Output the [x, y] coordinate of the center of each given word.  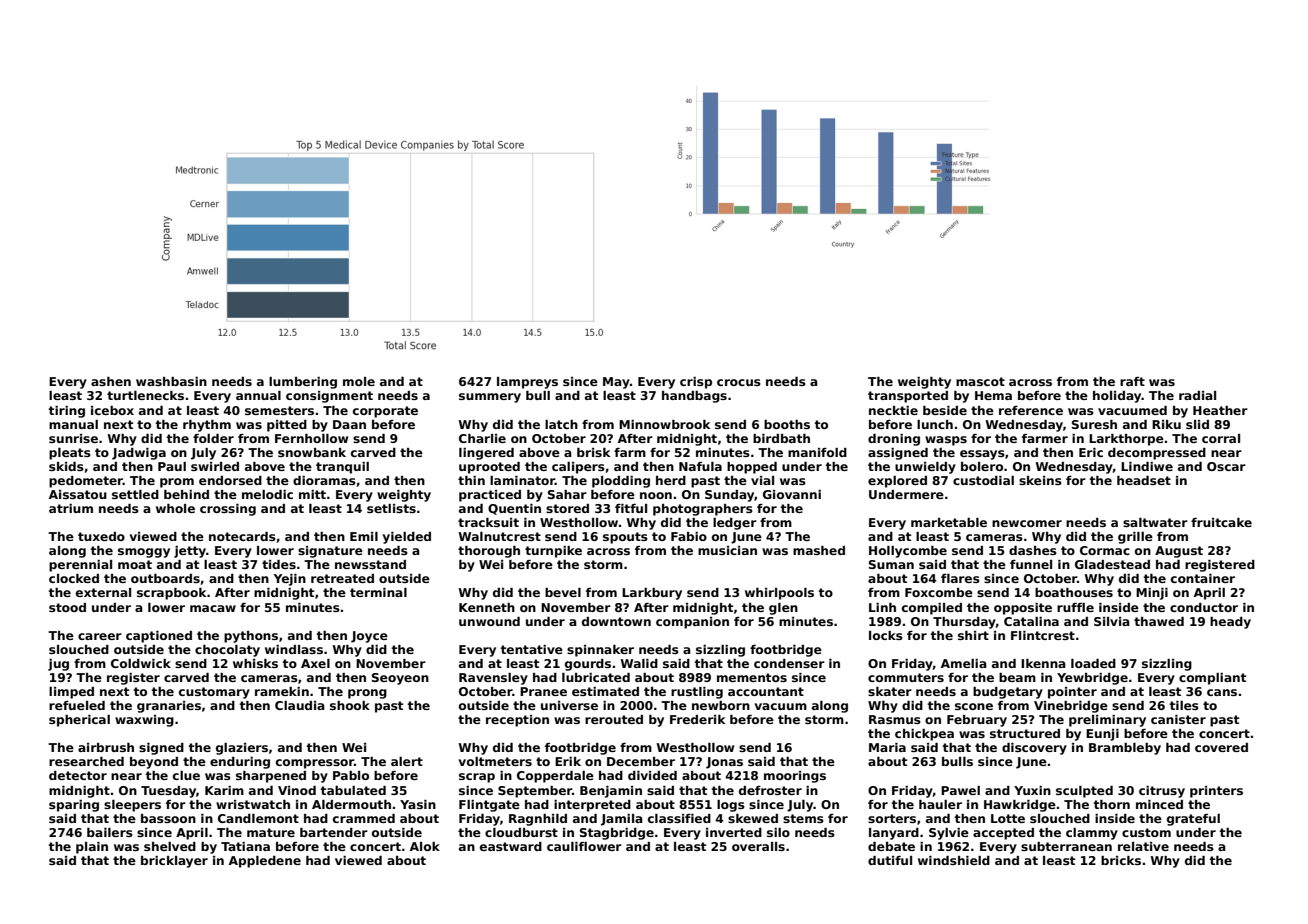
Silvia [1112, 621]
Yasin [418, 804]
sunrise [73, 438]
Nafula [700, 466]
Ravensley [493, 679]
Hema [993, 395]
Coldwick [141, 663]
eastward [511, 846]
